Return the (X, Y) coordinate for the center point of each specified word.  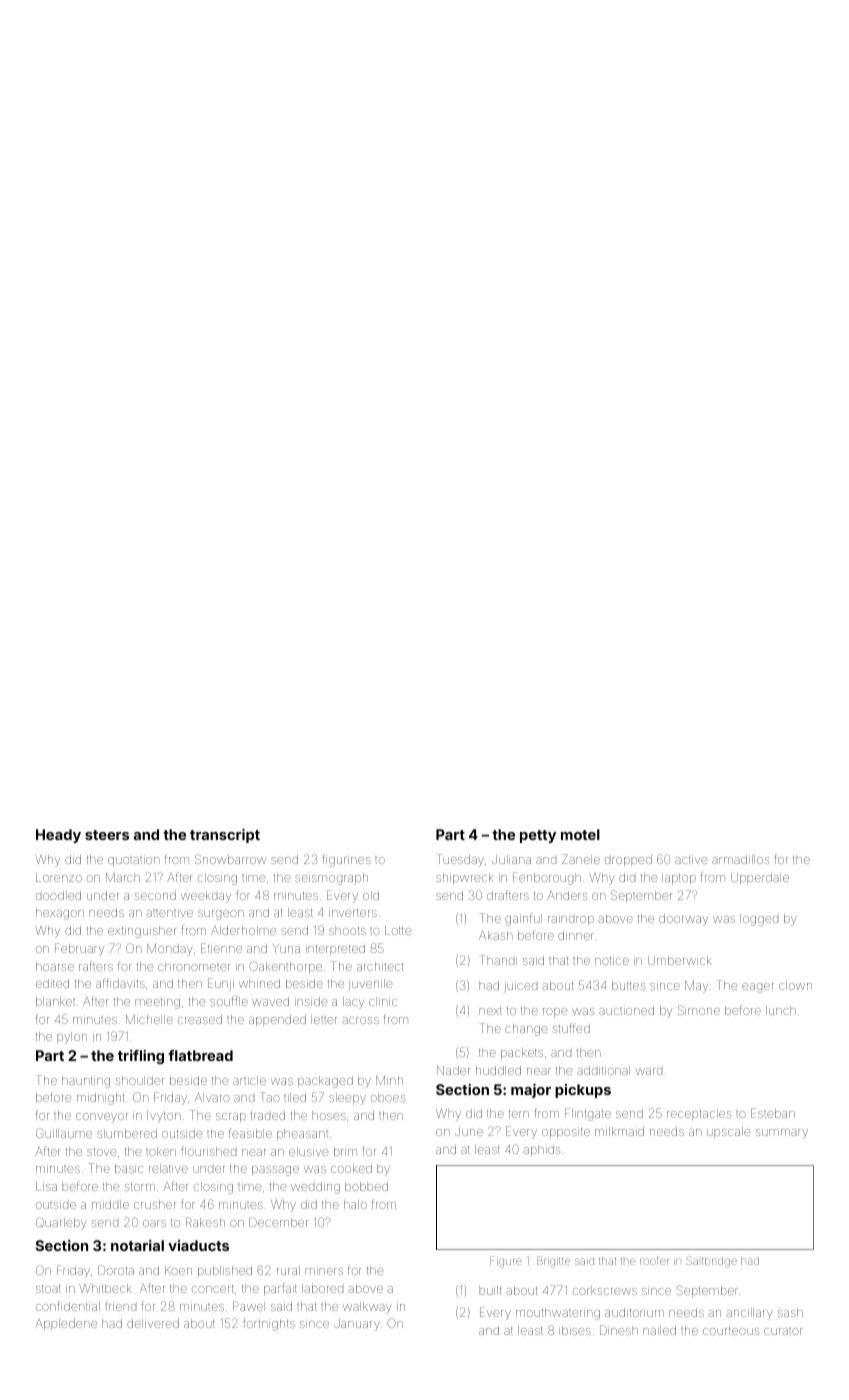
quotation (134, 861)
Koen (178, 1270)
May (696, 987)
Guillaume (64, 1133)
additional (603, 1070)
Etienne (221, 948)
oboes (388, 1097)
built (490, 1290)
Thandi (498, 960)
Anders (567, 895)
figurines (346, 860)
